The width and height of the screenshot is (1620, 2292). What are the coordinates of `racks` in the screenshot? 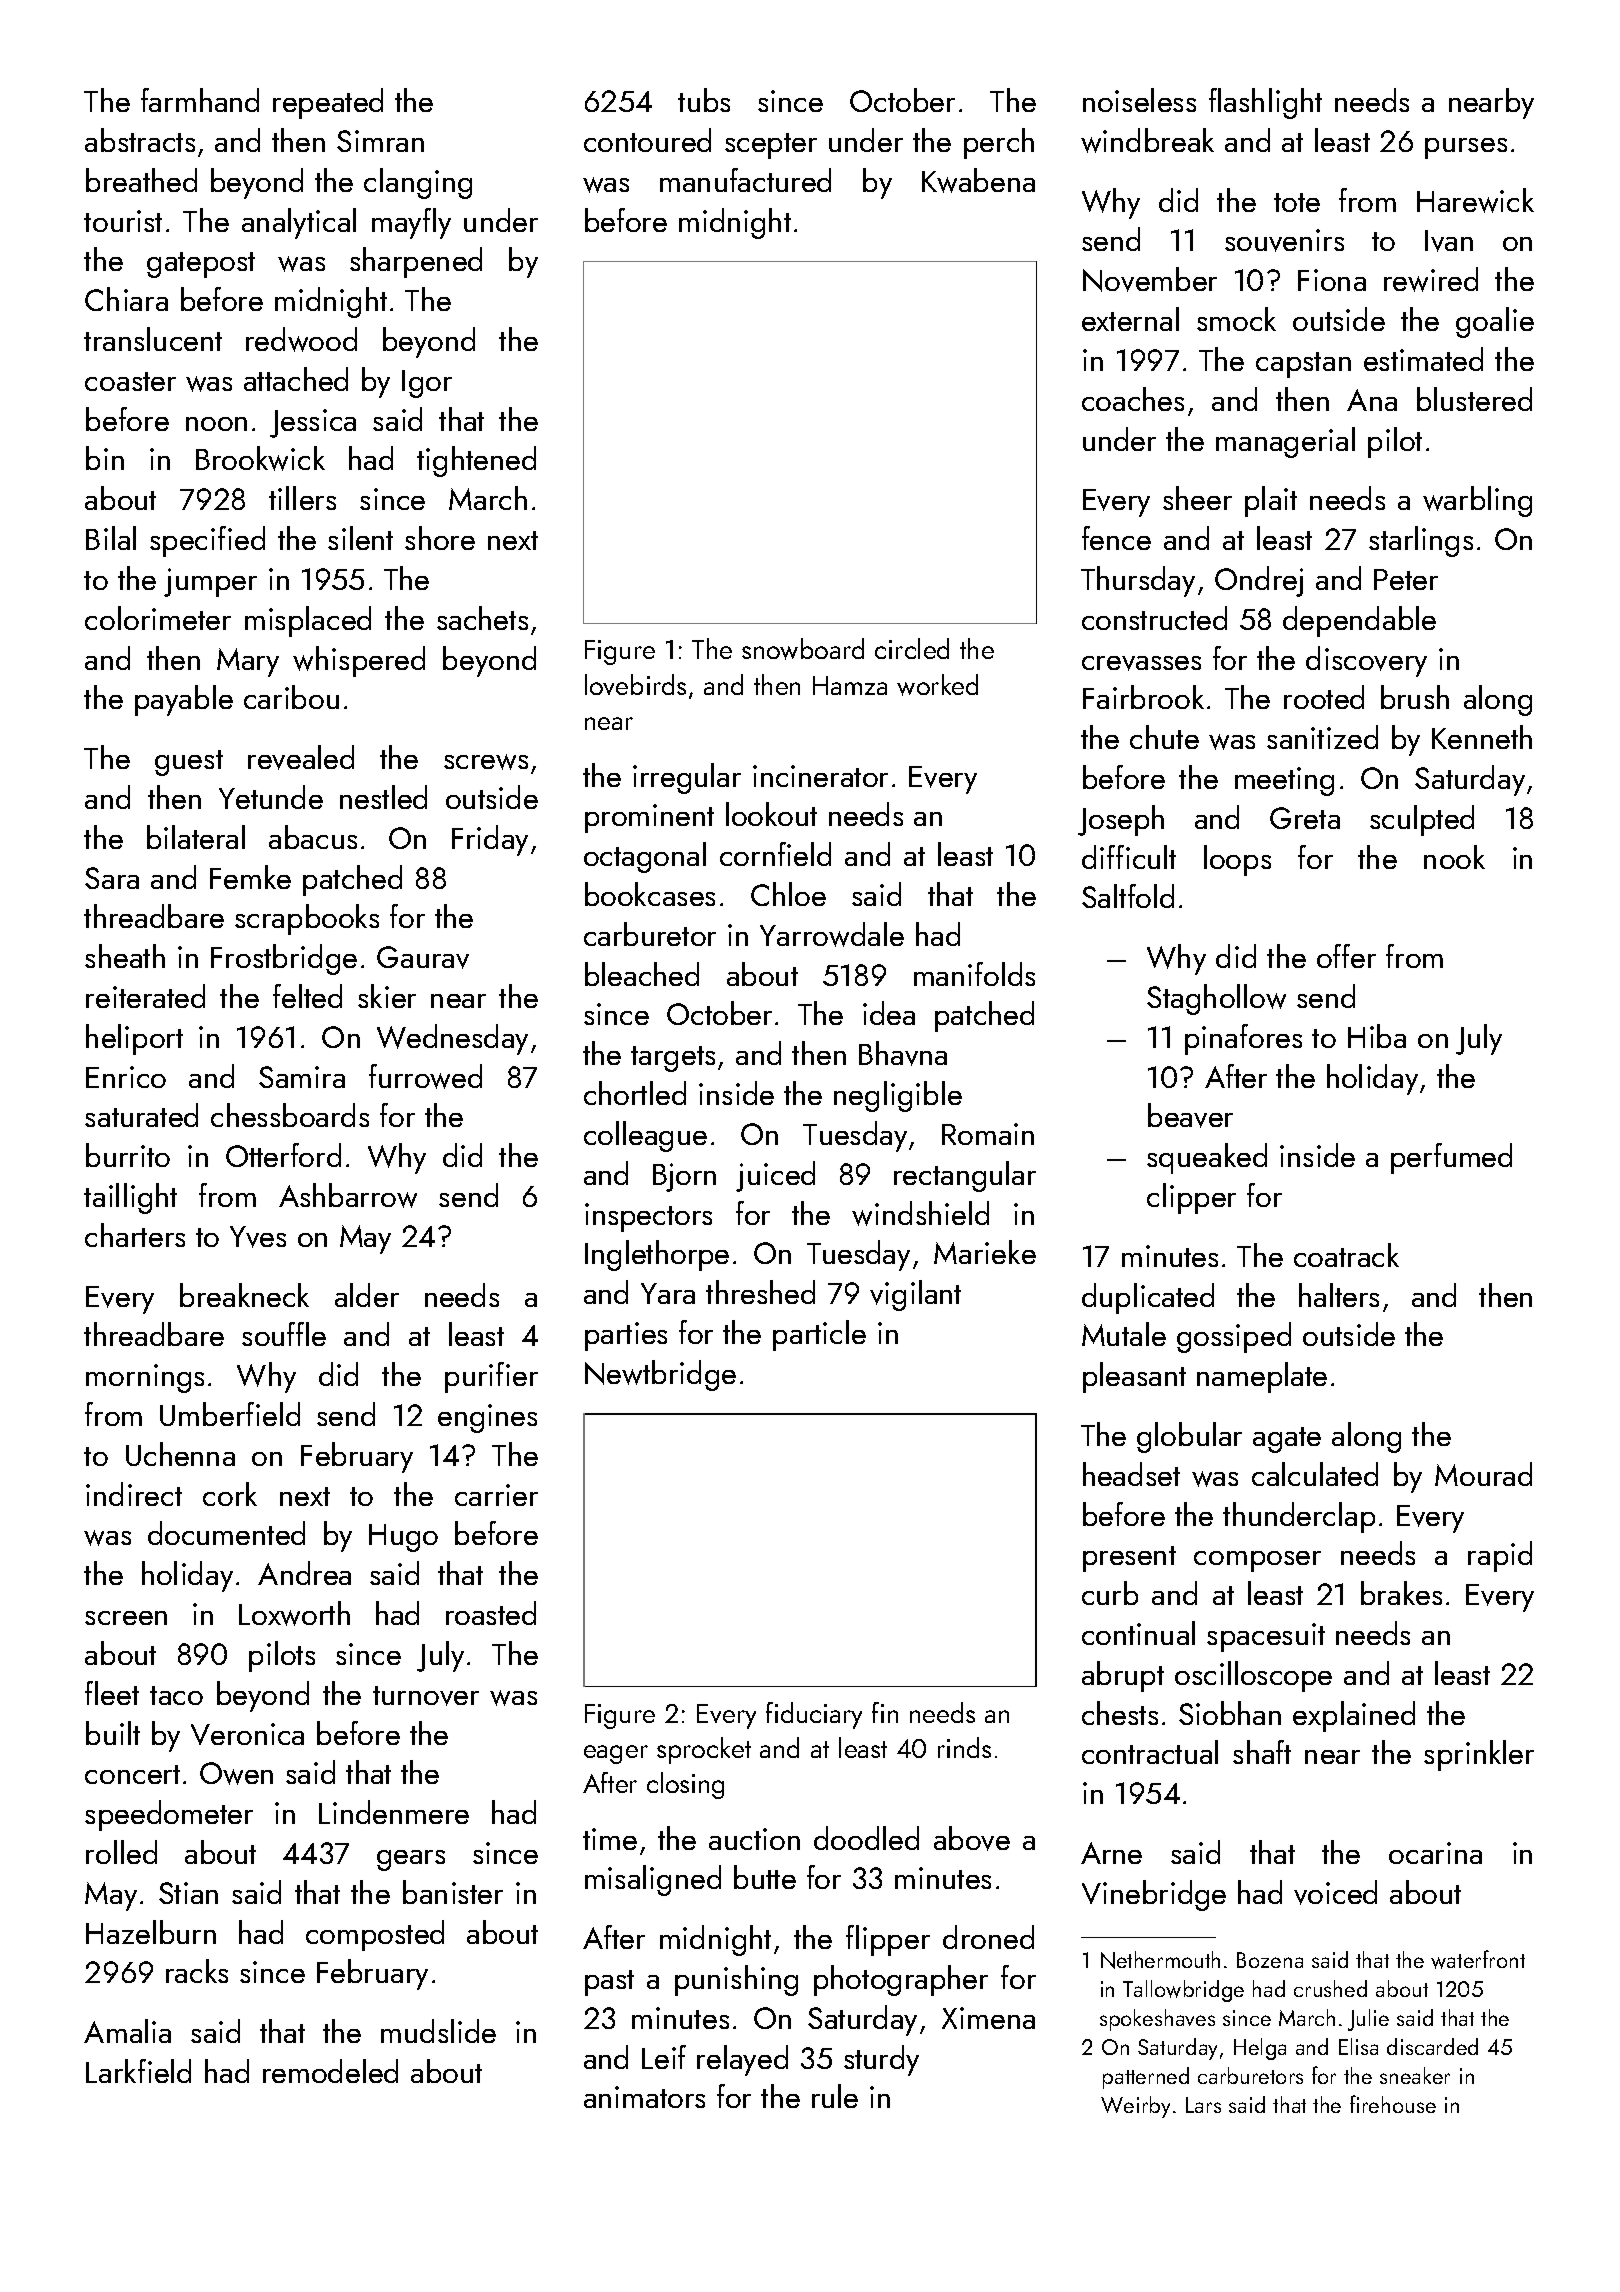 It's located at (197, 1971).
